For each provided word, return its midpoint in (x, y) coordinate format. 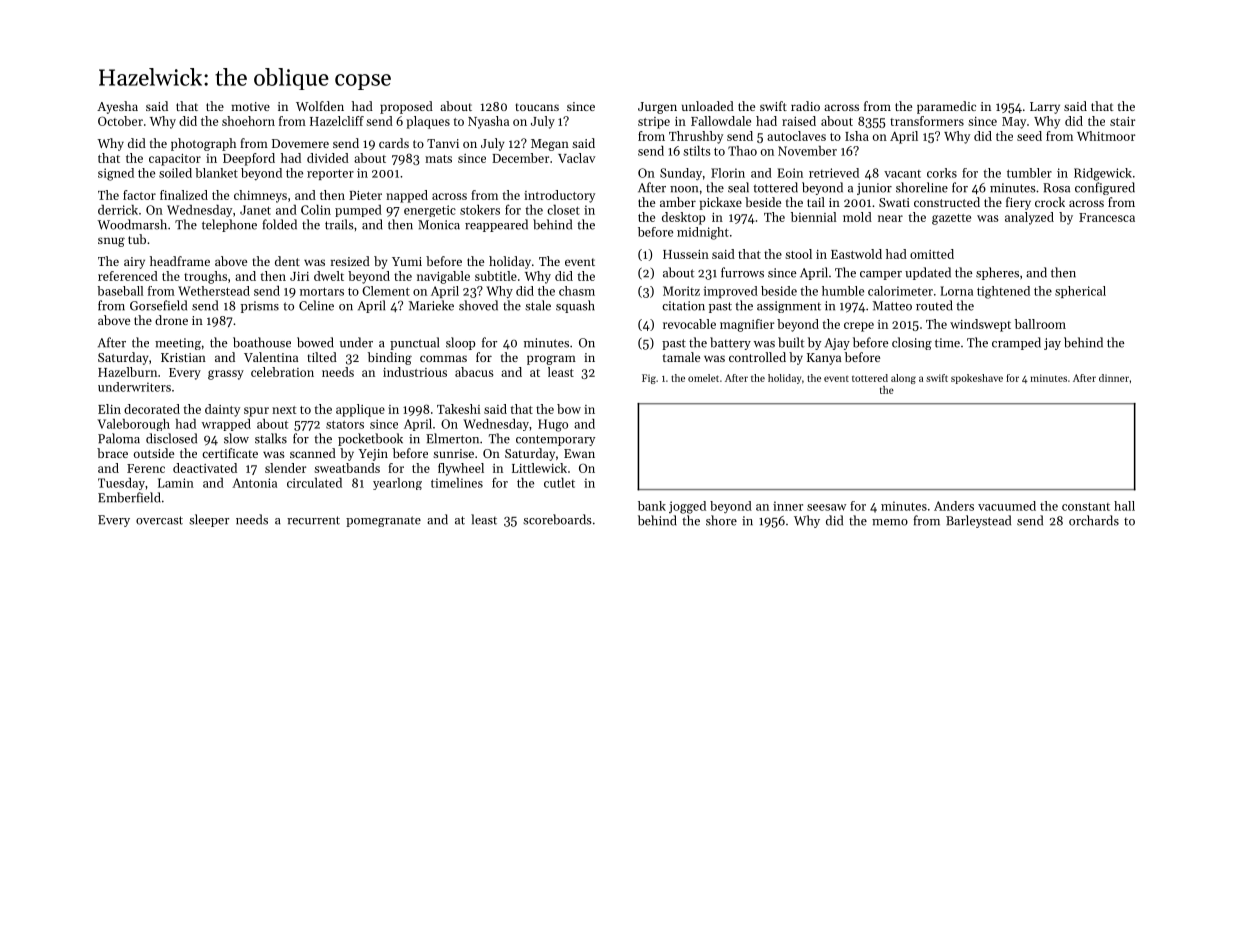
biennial (814, 217)
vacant (902, 174)
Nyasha (488, 122)
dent (287, 261)
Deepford (249, 159)
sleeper (209, 520)
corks (942, 173)
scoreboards (557, 519)
